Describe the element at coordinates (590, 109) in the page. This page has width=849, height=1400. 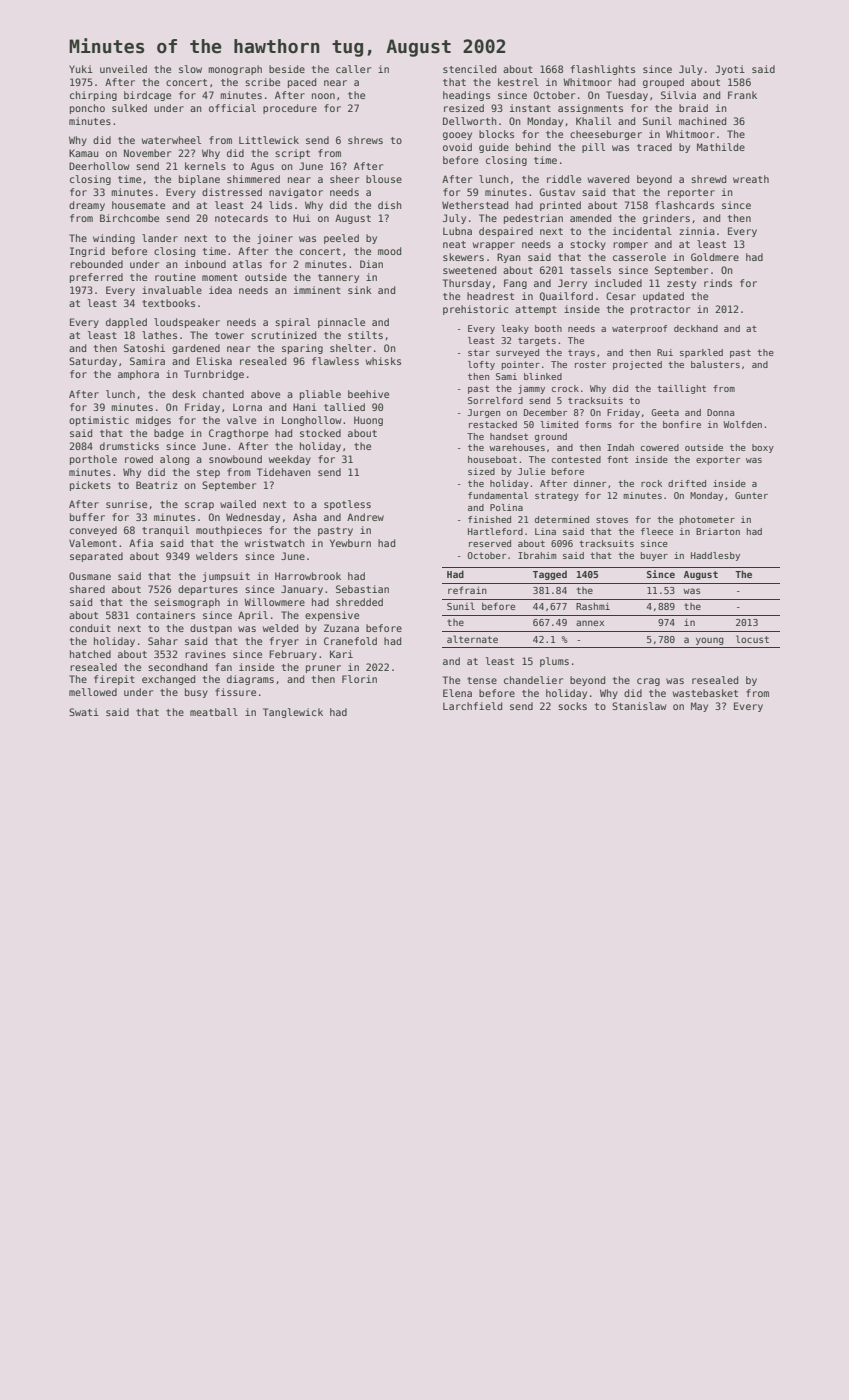
I see `assignments` at that location.
